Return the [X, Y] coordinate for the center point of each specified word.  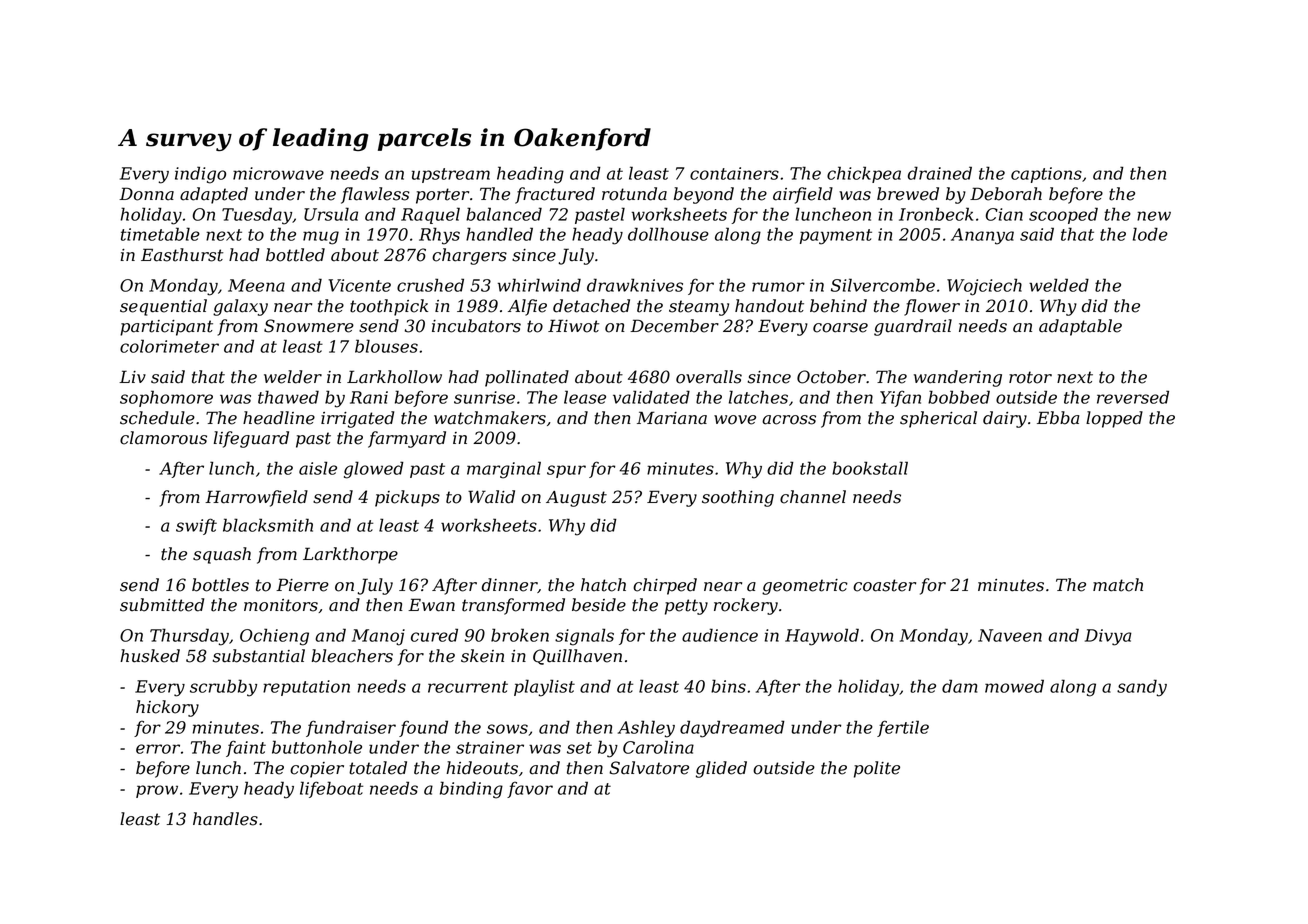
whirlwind [539, 285]
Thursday [189, 637]
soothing [738, 498]
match [1118, 585]
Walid [491, 497]
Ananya [982, 236]
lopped [1114, 419]
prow [157, 791]
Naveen [1010, 635]
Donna [146, 194]
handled [499, 234]
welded [1059, 285]
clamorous [163, 438]
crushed [430, 285]
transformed [513, 606]
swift [196, 526]
